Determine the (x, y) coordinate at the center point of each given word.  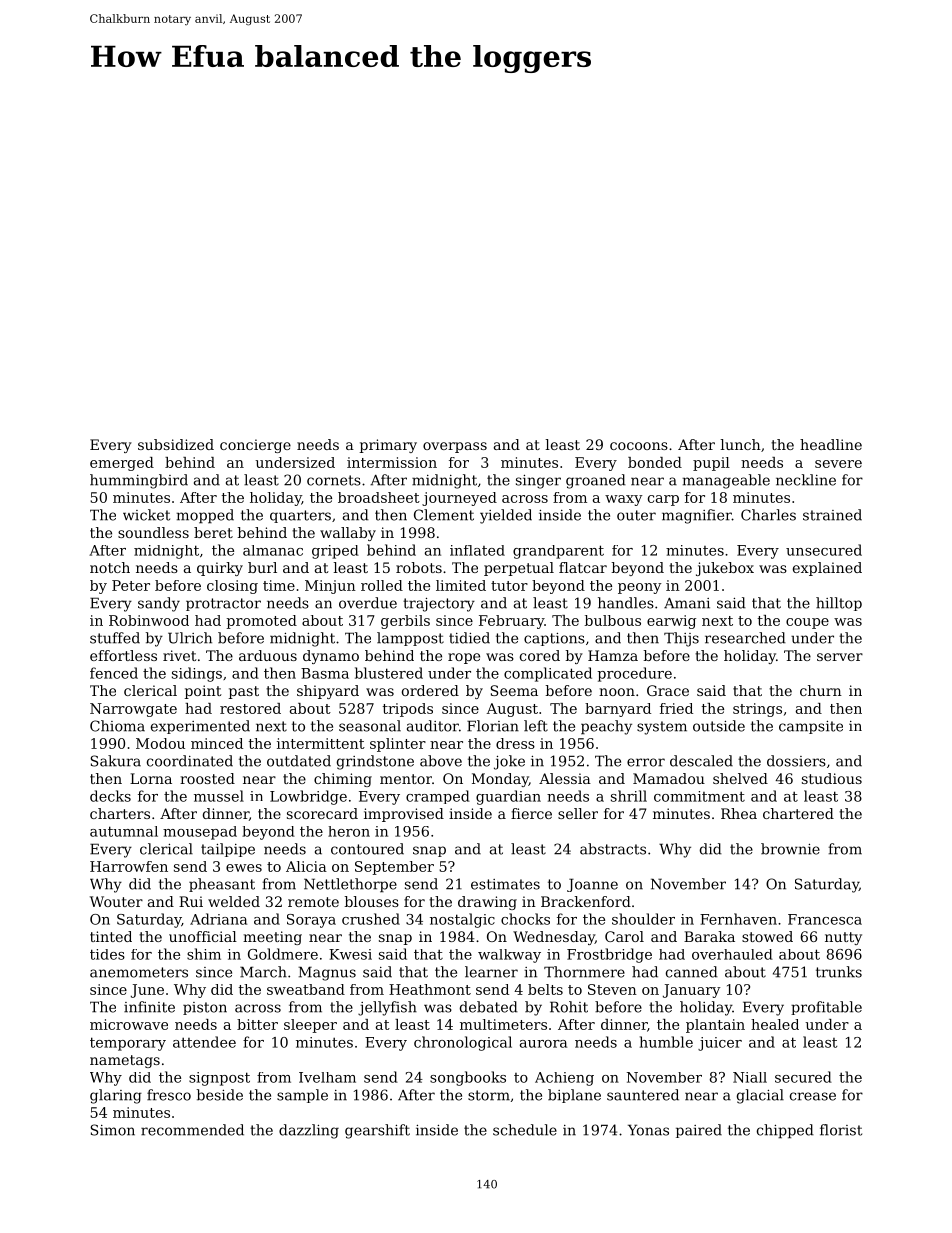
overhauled (732, 954)
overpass (455, 447)
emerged (122, 464)
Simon (112, 1130)
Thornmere (584, 972)
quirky (220, 569)
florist (841, 1130)
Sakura (115, 761)
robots (419, 567)
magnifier (697, 516)
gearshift (377, 1131)
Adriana (218, 919)
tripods (408, 710)
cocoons (639, 446)
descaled (701, 761)
